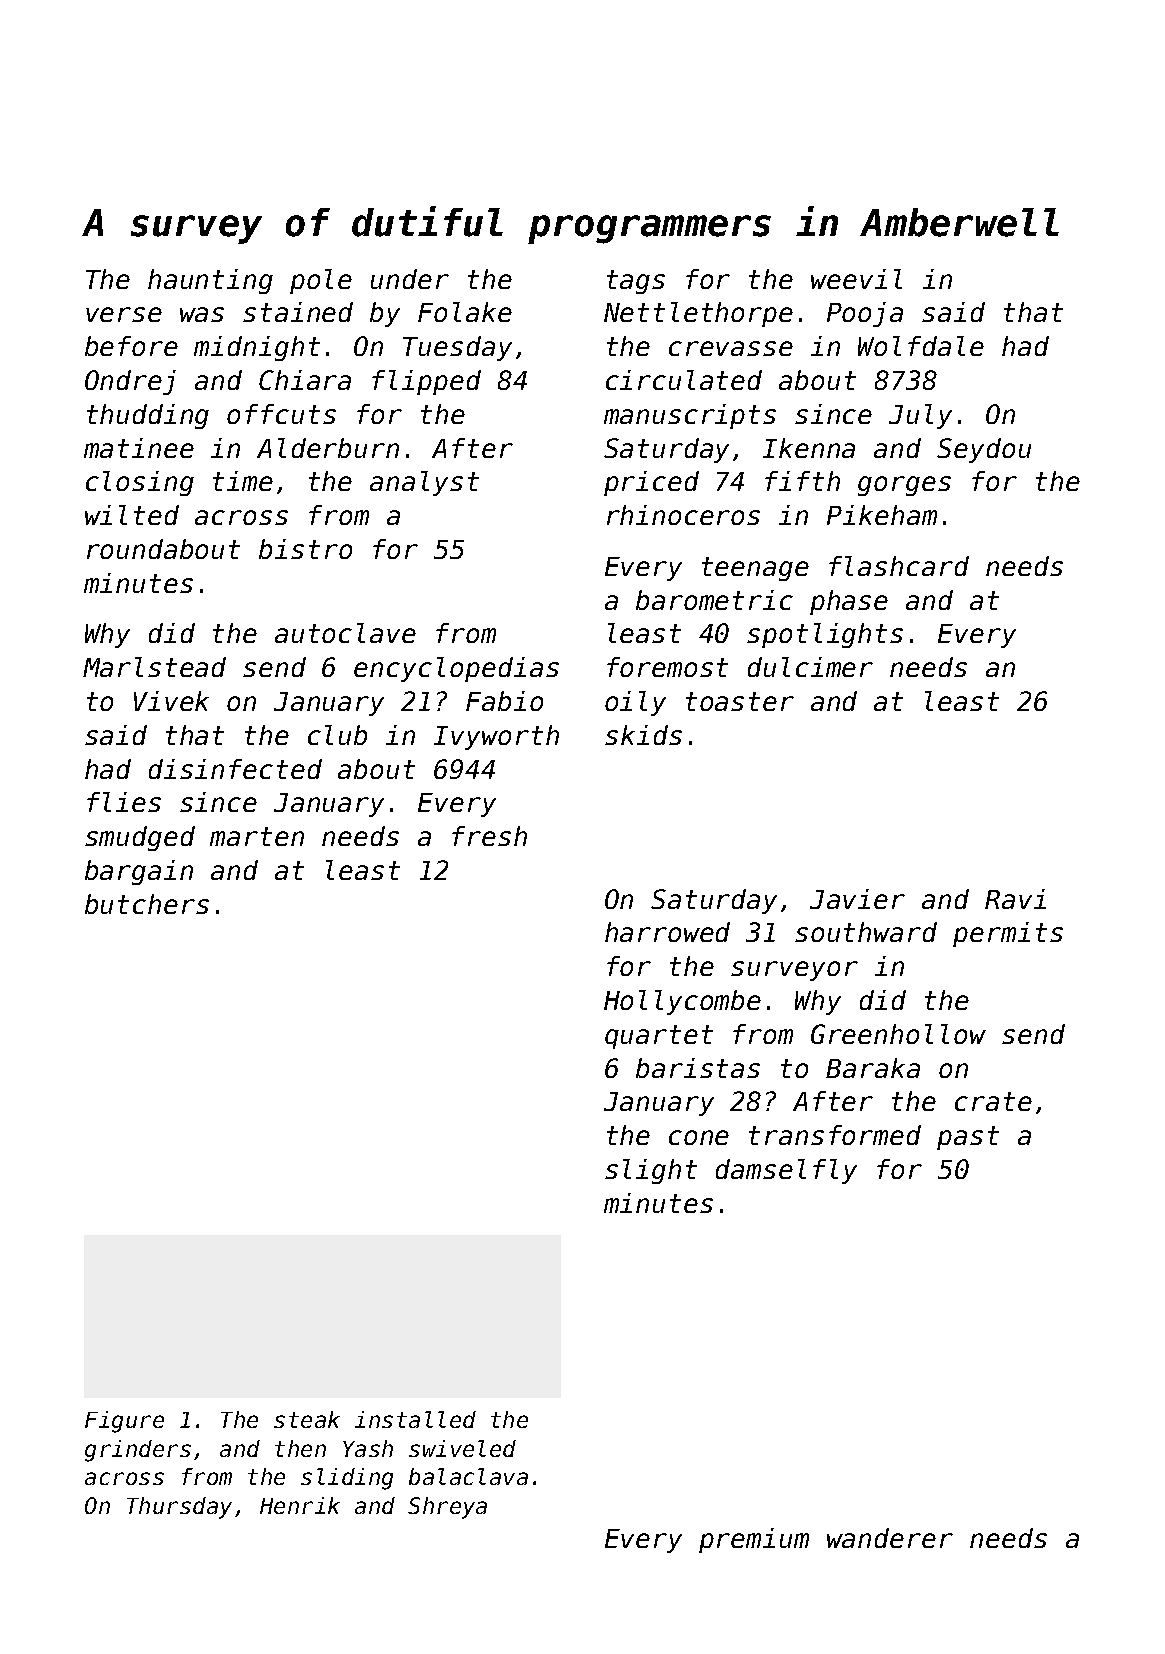 The width and height of the page is (1165, 1654). What do you see at coordinates (809, 448) in the page?
I see `Ikenna` at bounding box center [809, 448].
